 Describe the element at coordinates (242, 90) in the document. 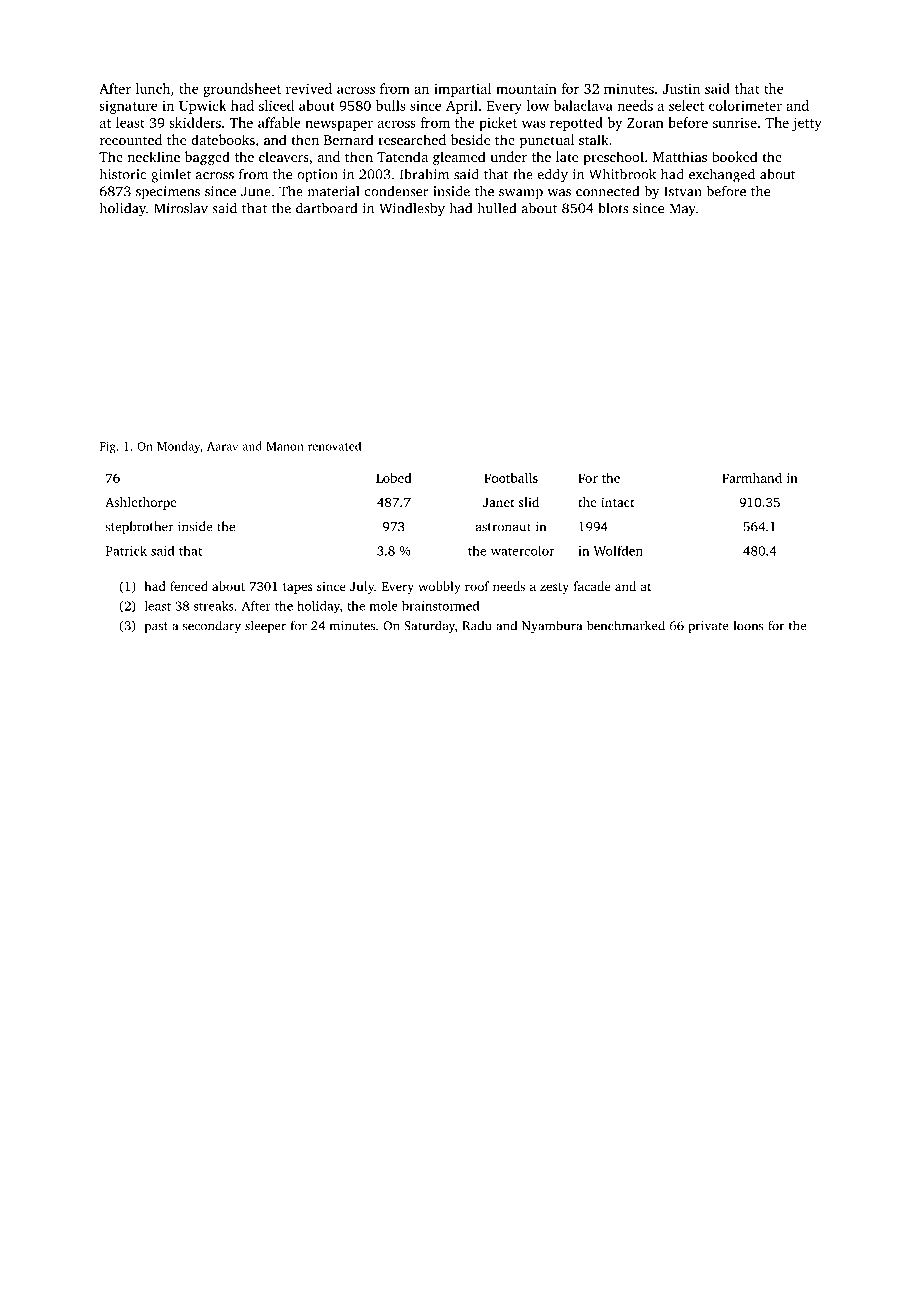

I see `groundsheet` at that location.
